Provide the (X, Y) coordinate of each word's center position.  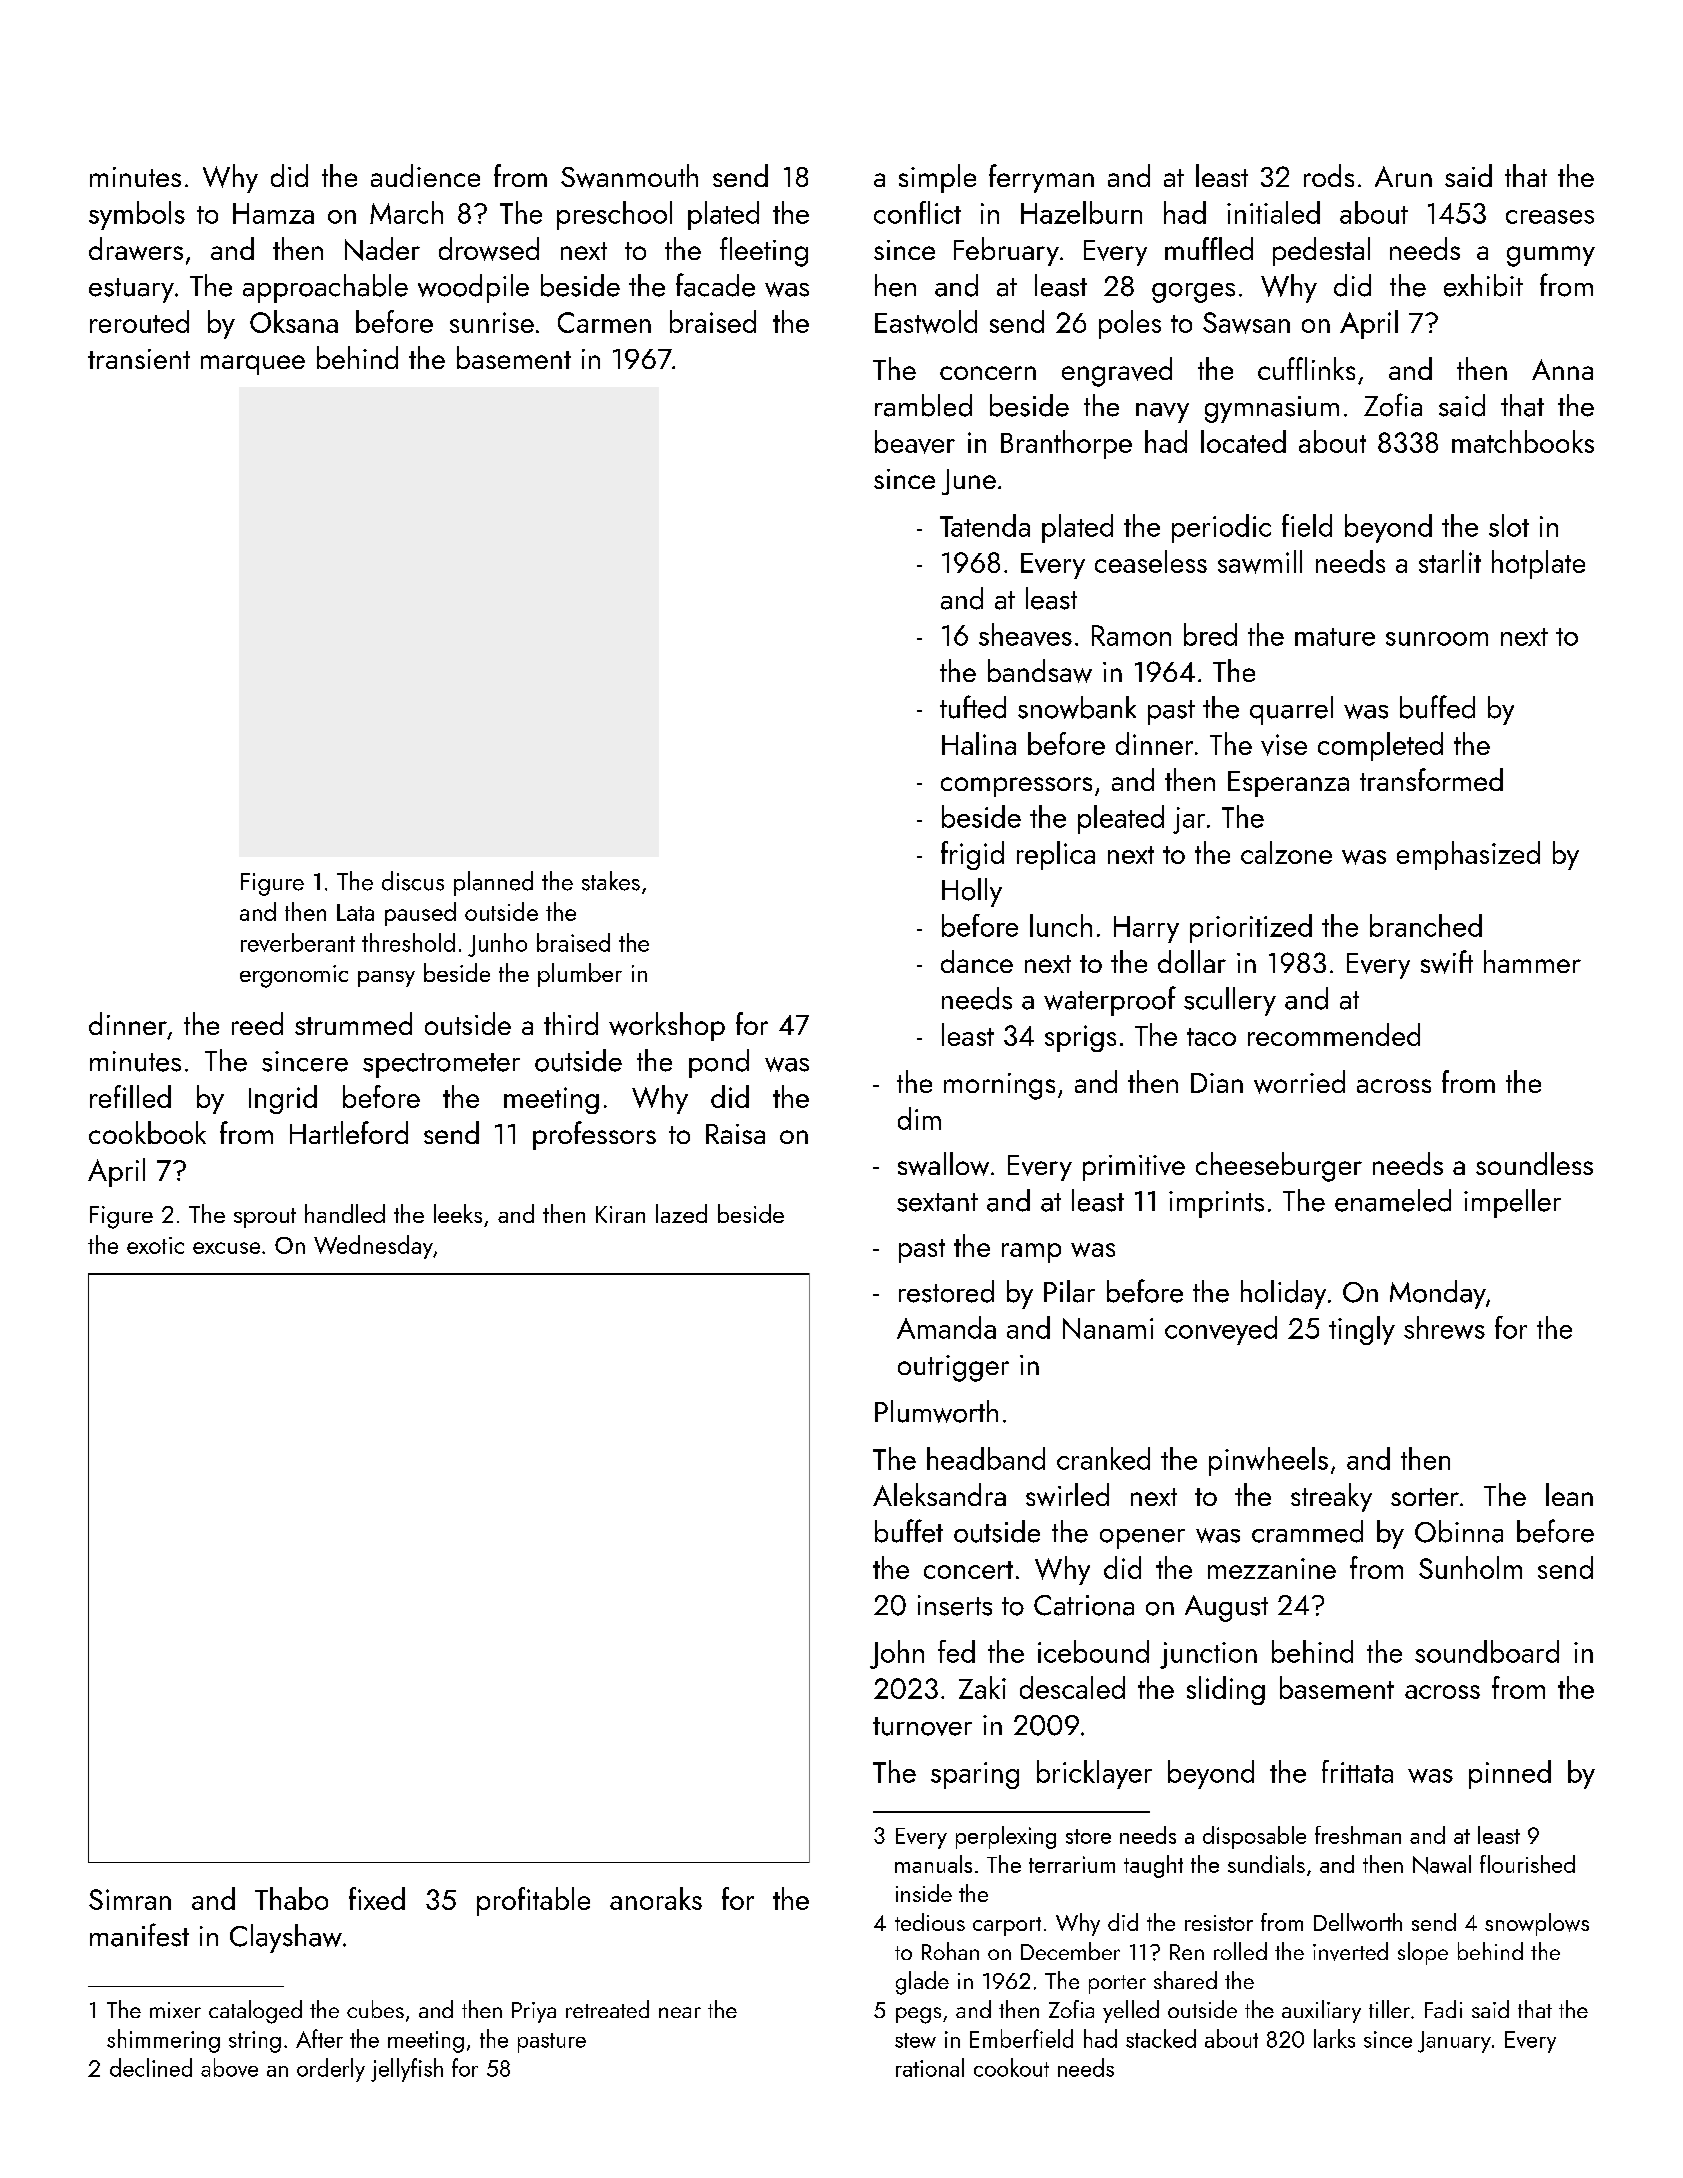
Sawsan (1246, 323)
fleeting (764, 252)
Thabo (291, 1898)
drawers (136, 248)
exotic (155, 1245)
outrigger (953, 1368)
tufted (973, 707)
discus (413, 881)
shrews (1444, 1327)
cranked (1103, 1458)
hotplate (1538, 564)
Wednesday (373, 1247)
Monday (1438, 1294)
